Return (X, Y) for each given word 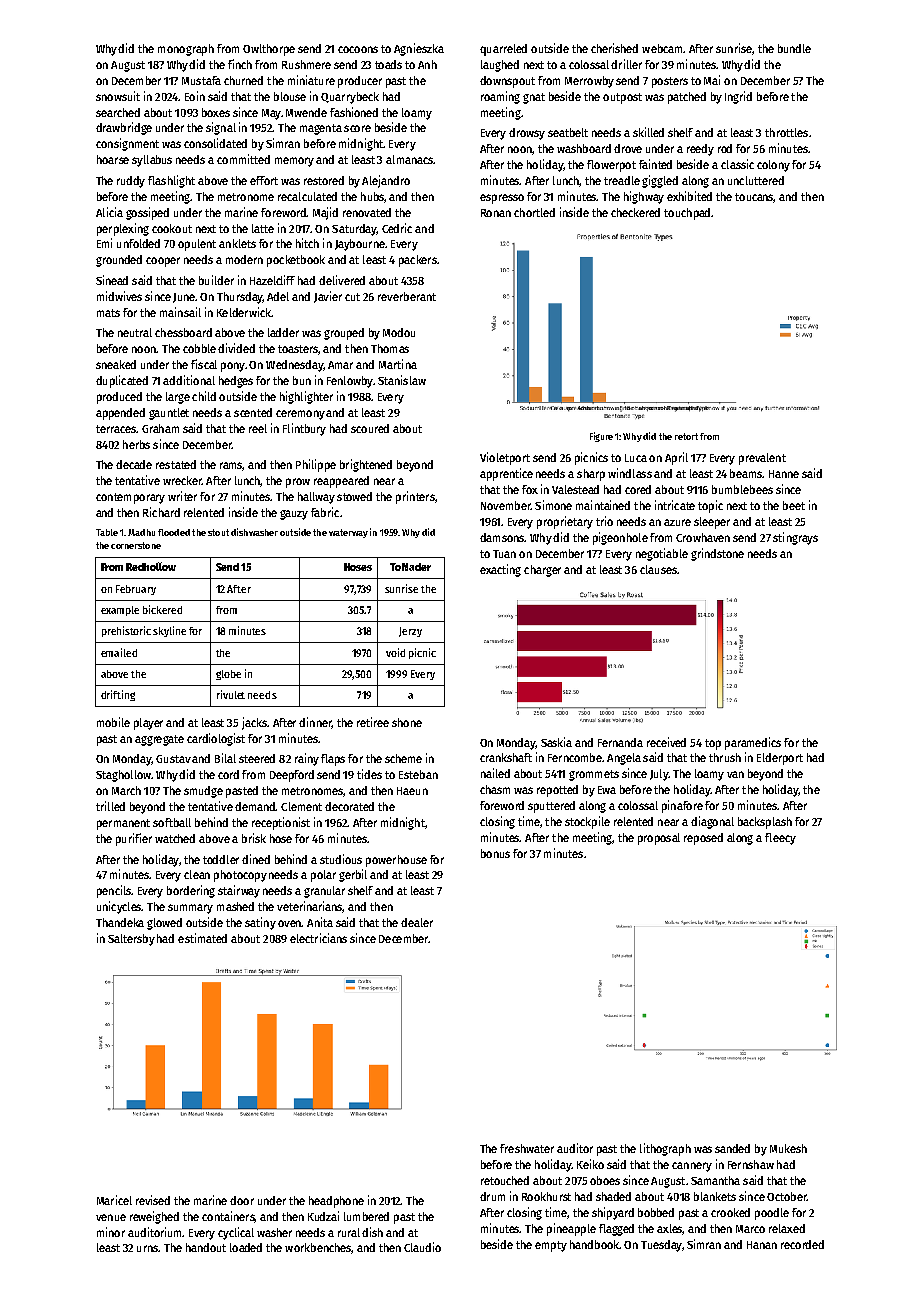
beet (794, 505)
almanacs (409, 159)
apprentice (506, 474)
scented (253, 412)
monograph (186, 50)
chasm (495, 789)
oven (290, 923)
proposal (659, 839)
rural (349, 1232)
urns (148, 1248)
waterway (348, 533)
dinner (315, 723)
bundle (794, 48)
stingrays (795, 538)
